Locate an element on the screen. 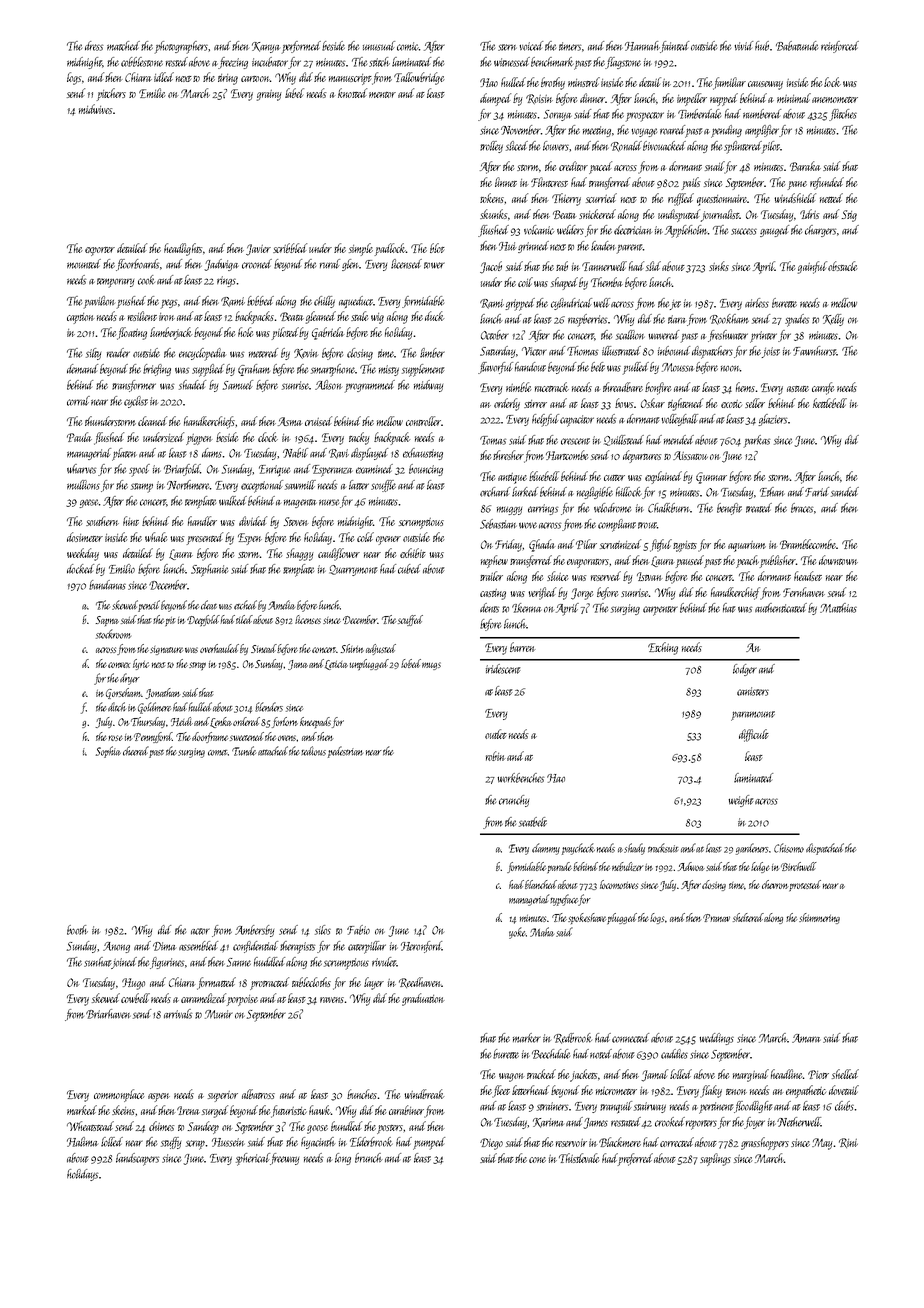  Hannah is located at coordinates (642, 46).
